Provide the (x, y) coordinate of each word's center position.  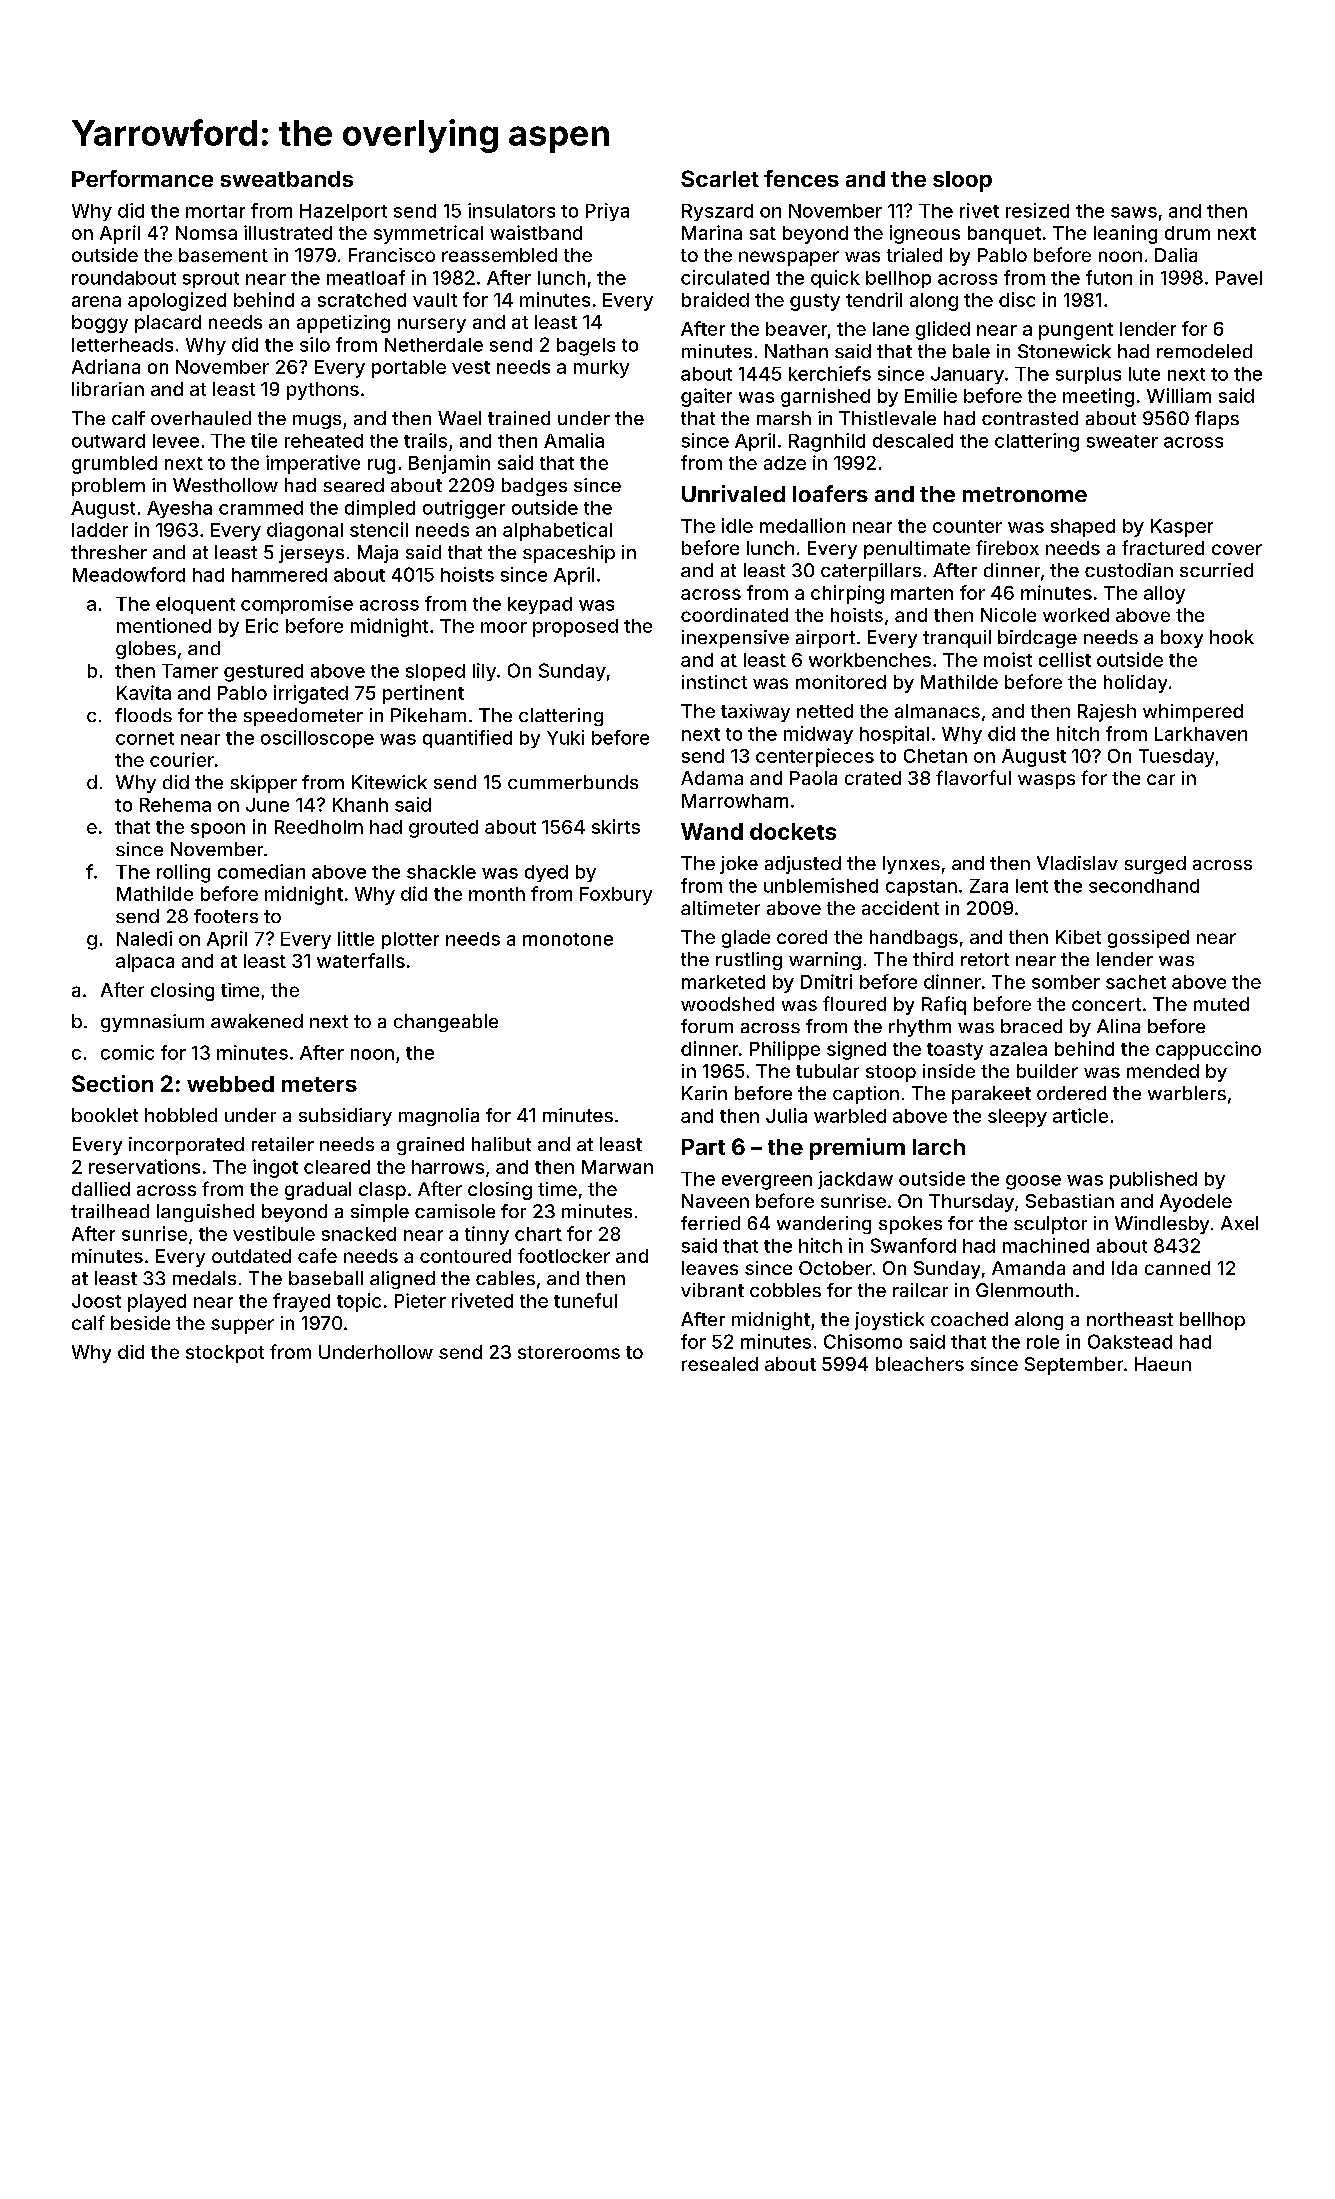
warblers (1187, 1093)
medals (204, 1278)
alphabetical (557, 531)
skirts (616, 826)
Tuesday (1176, 758)
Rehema (175, 805)
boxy (1182, 639)
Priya (607, 212)
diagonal (305, 531)
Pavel (1239, 278)
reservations (144, 1166)
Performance (142, 178)
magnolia (439, 1117)
